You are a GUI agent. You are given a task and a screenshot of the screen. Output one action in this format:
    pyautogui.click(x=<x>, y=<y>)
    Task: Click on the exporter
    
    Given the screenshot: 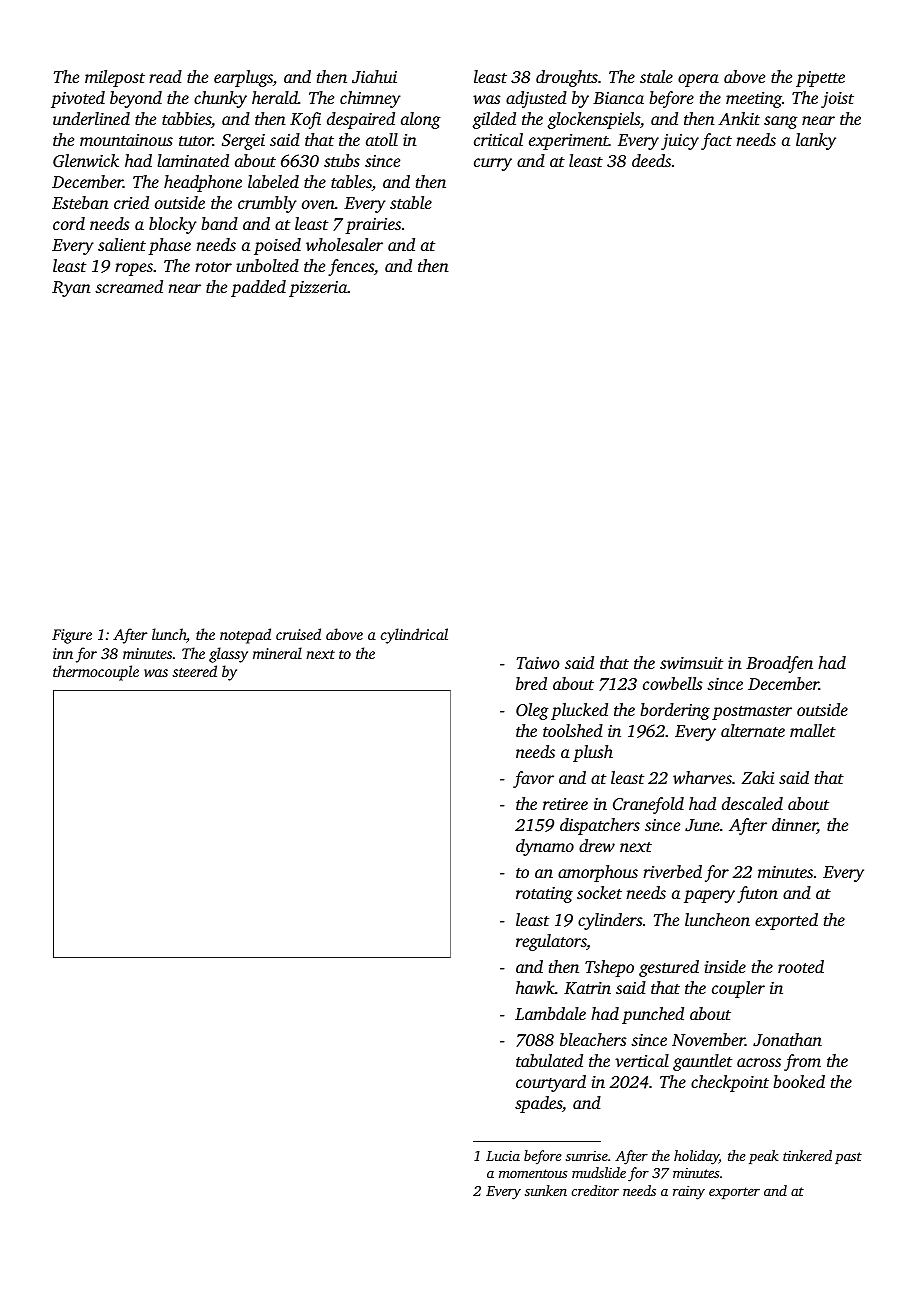 What is the action you would take?
    pyautogui.click(x=734, y=1193)
